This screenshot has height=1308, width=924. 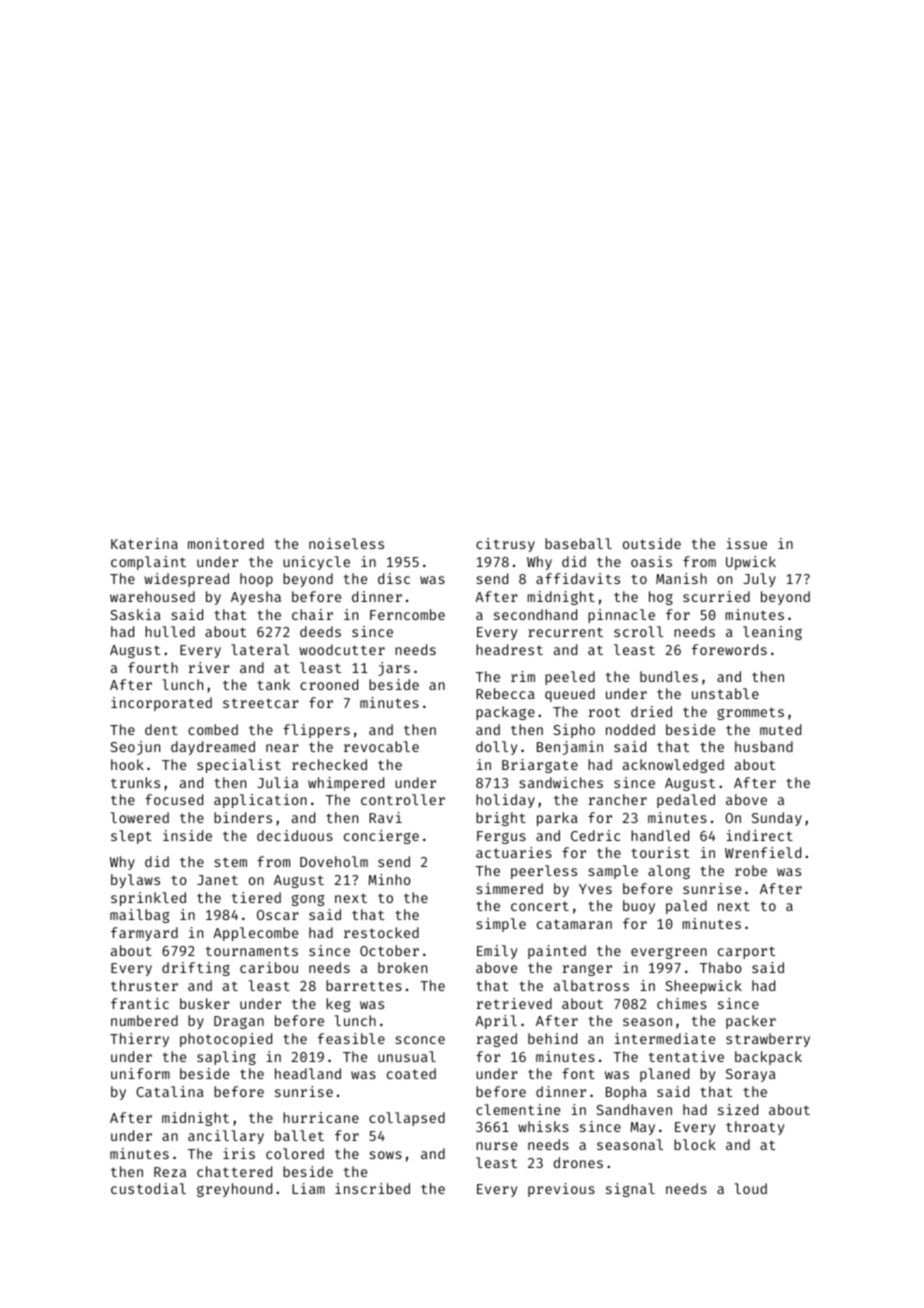 I want to click on noiseless, so click(x=346, y=543).
